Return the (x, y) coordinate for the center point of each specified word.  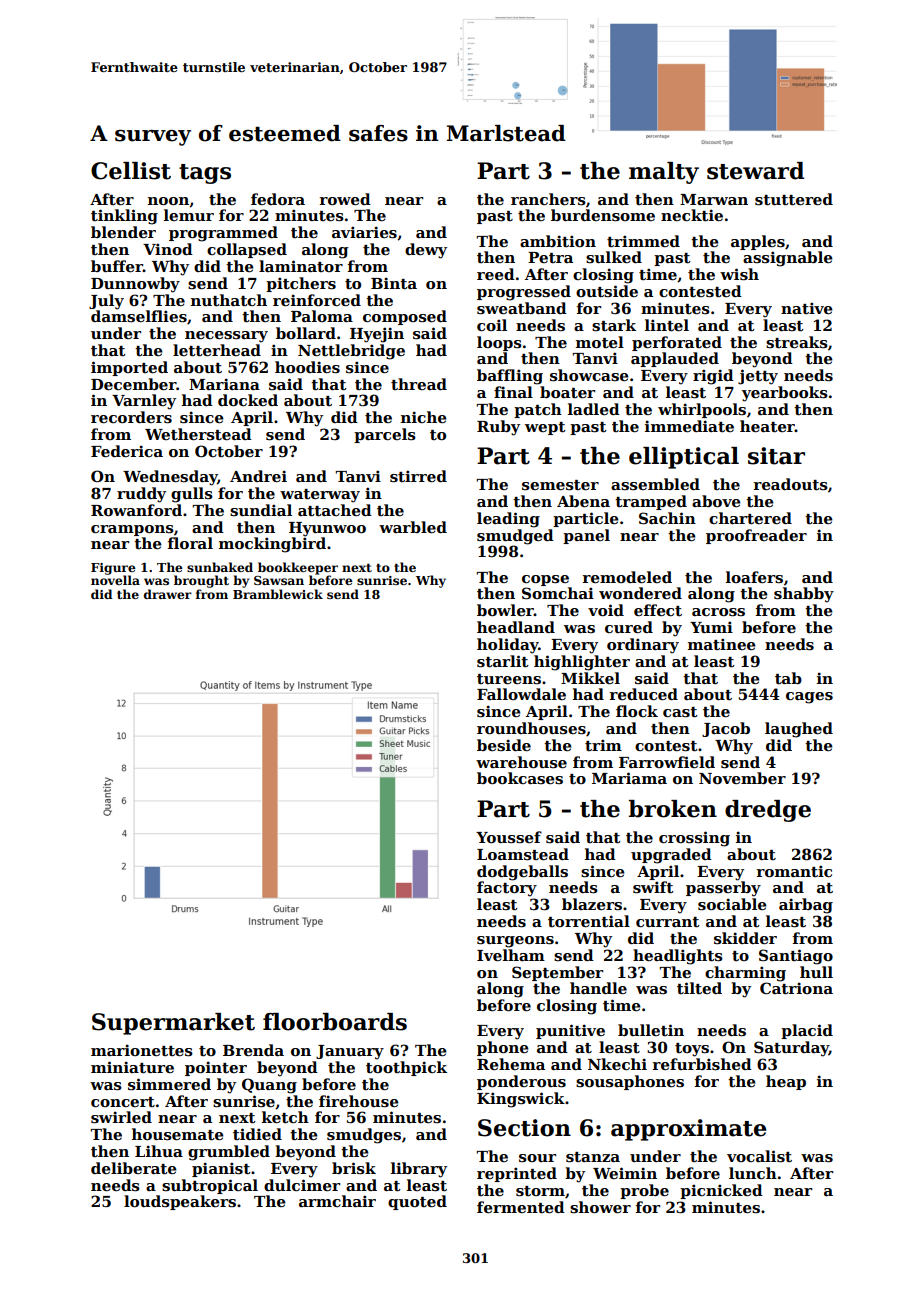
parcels (385, 435)
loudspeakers (180, 1202)
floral (190, 543)
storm (540, 1191)
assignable (788, 259)
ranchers (548, 199)
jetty (758, 377)
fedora (278, 199)
